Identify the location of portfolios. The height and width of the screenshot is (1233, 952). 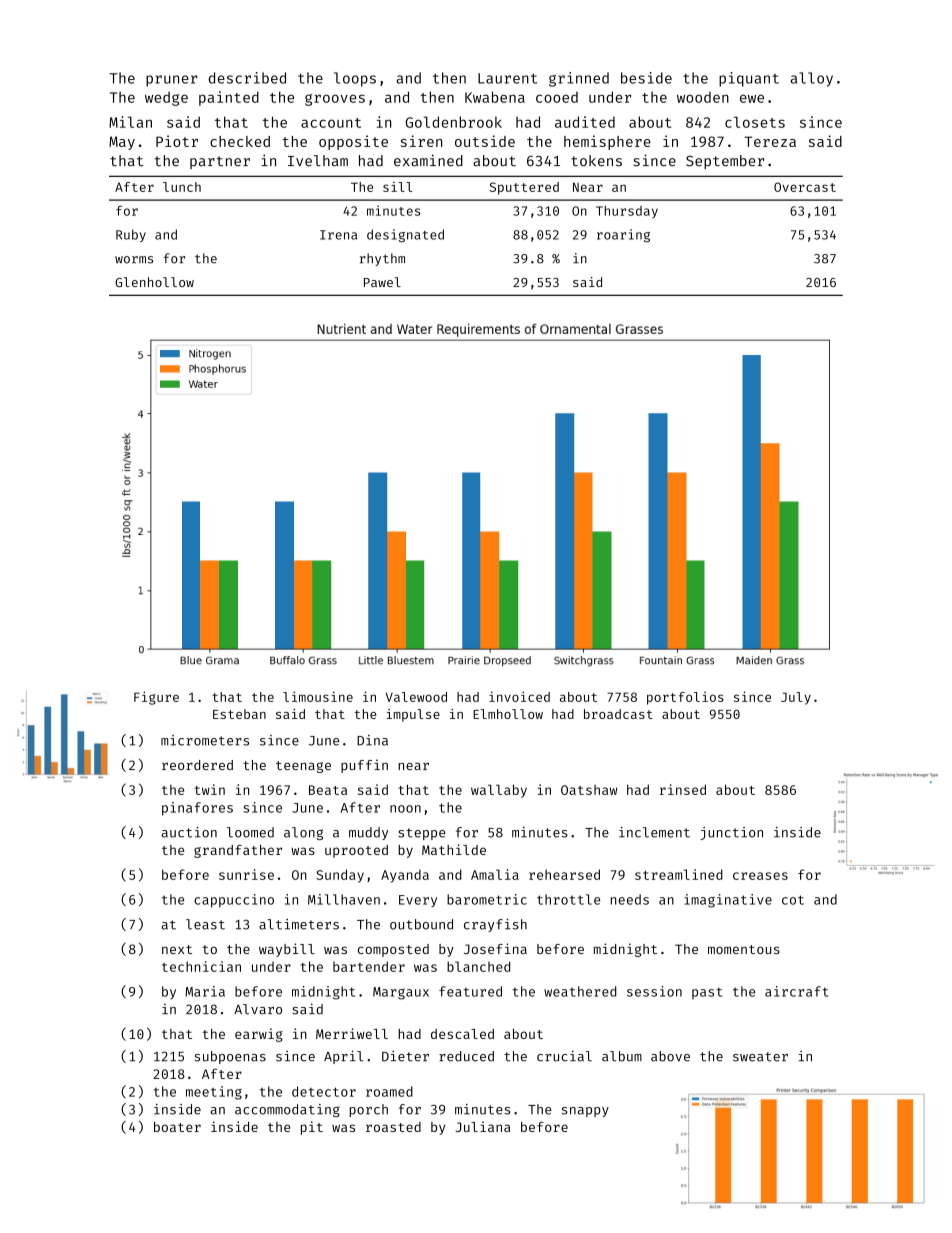
(685, 698).
